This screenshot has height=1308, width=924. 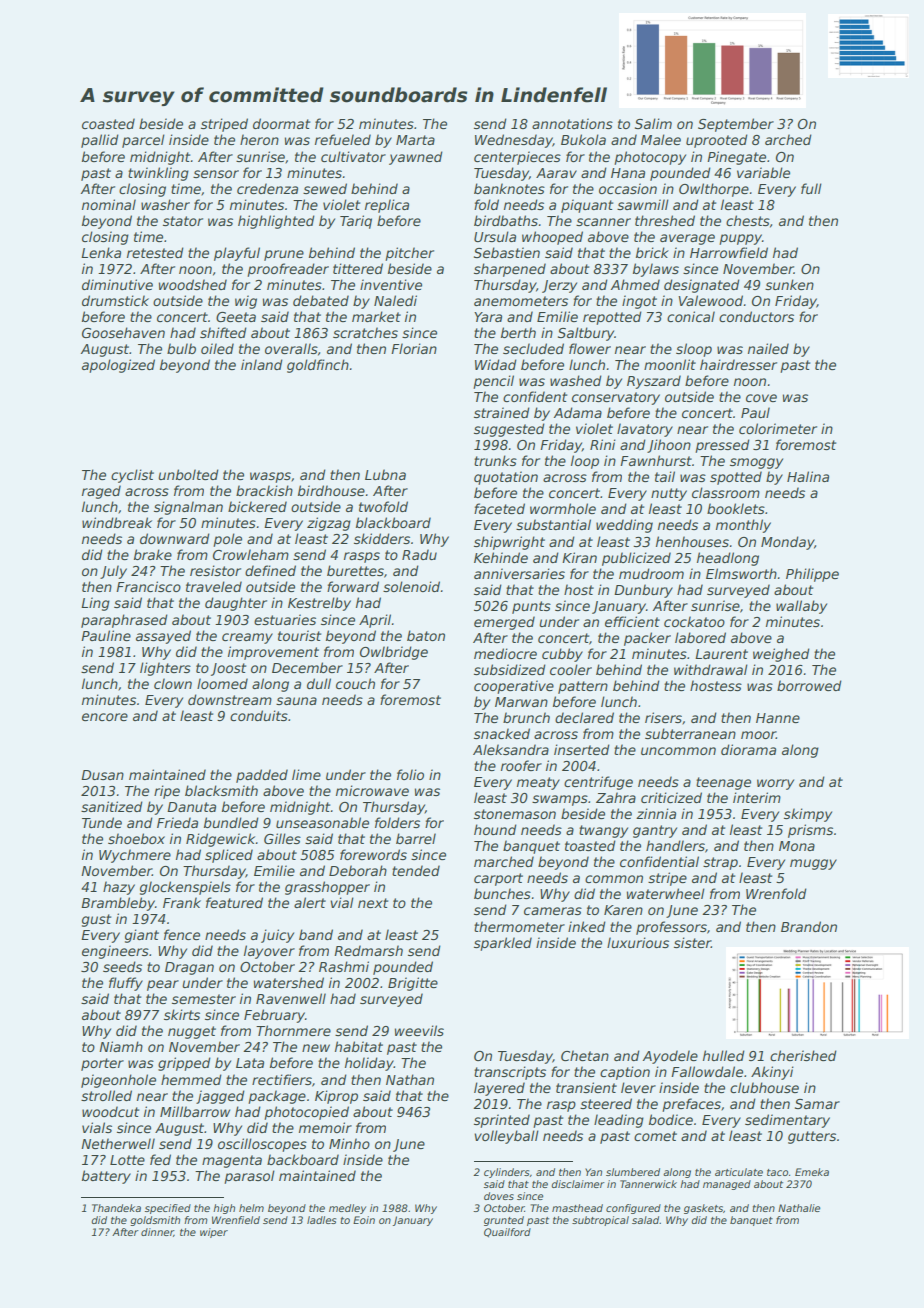 I want to click on dinner, so click(x=157, y=1232).
